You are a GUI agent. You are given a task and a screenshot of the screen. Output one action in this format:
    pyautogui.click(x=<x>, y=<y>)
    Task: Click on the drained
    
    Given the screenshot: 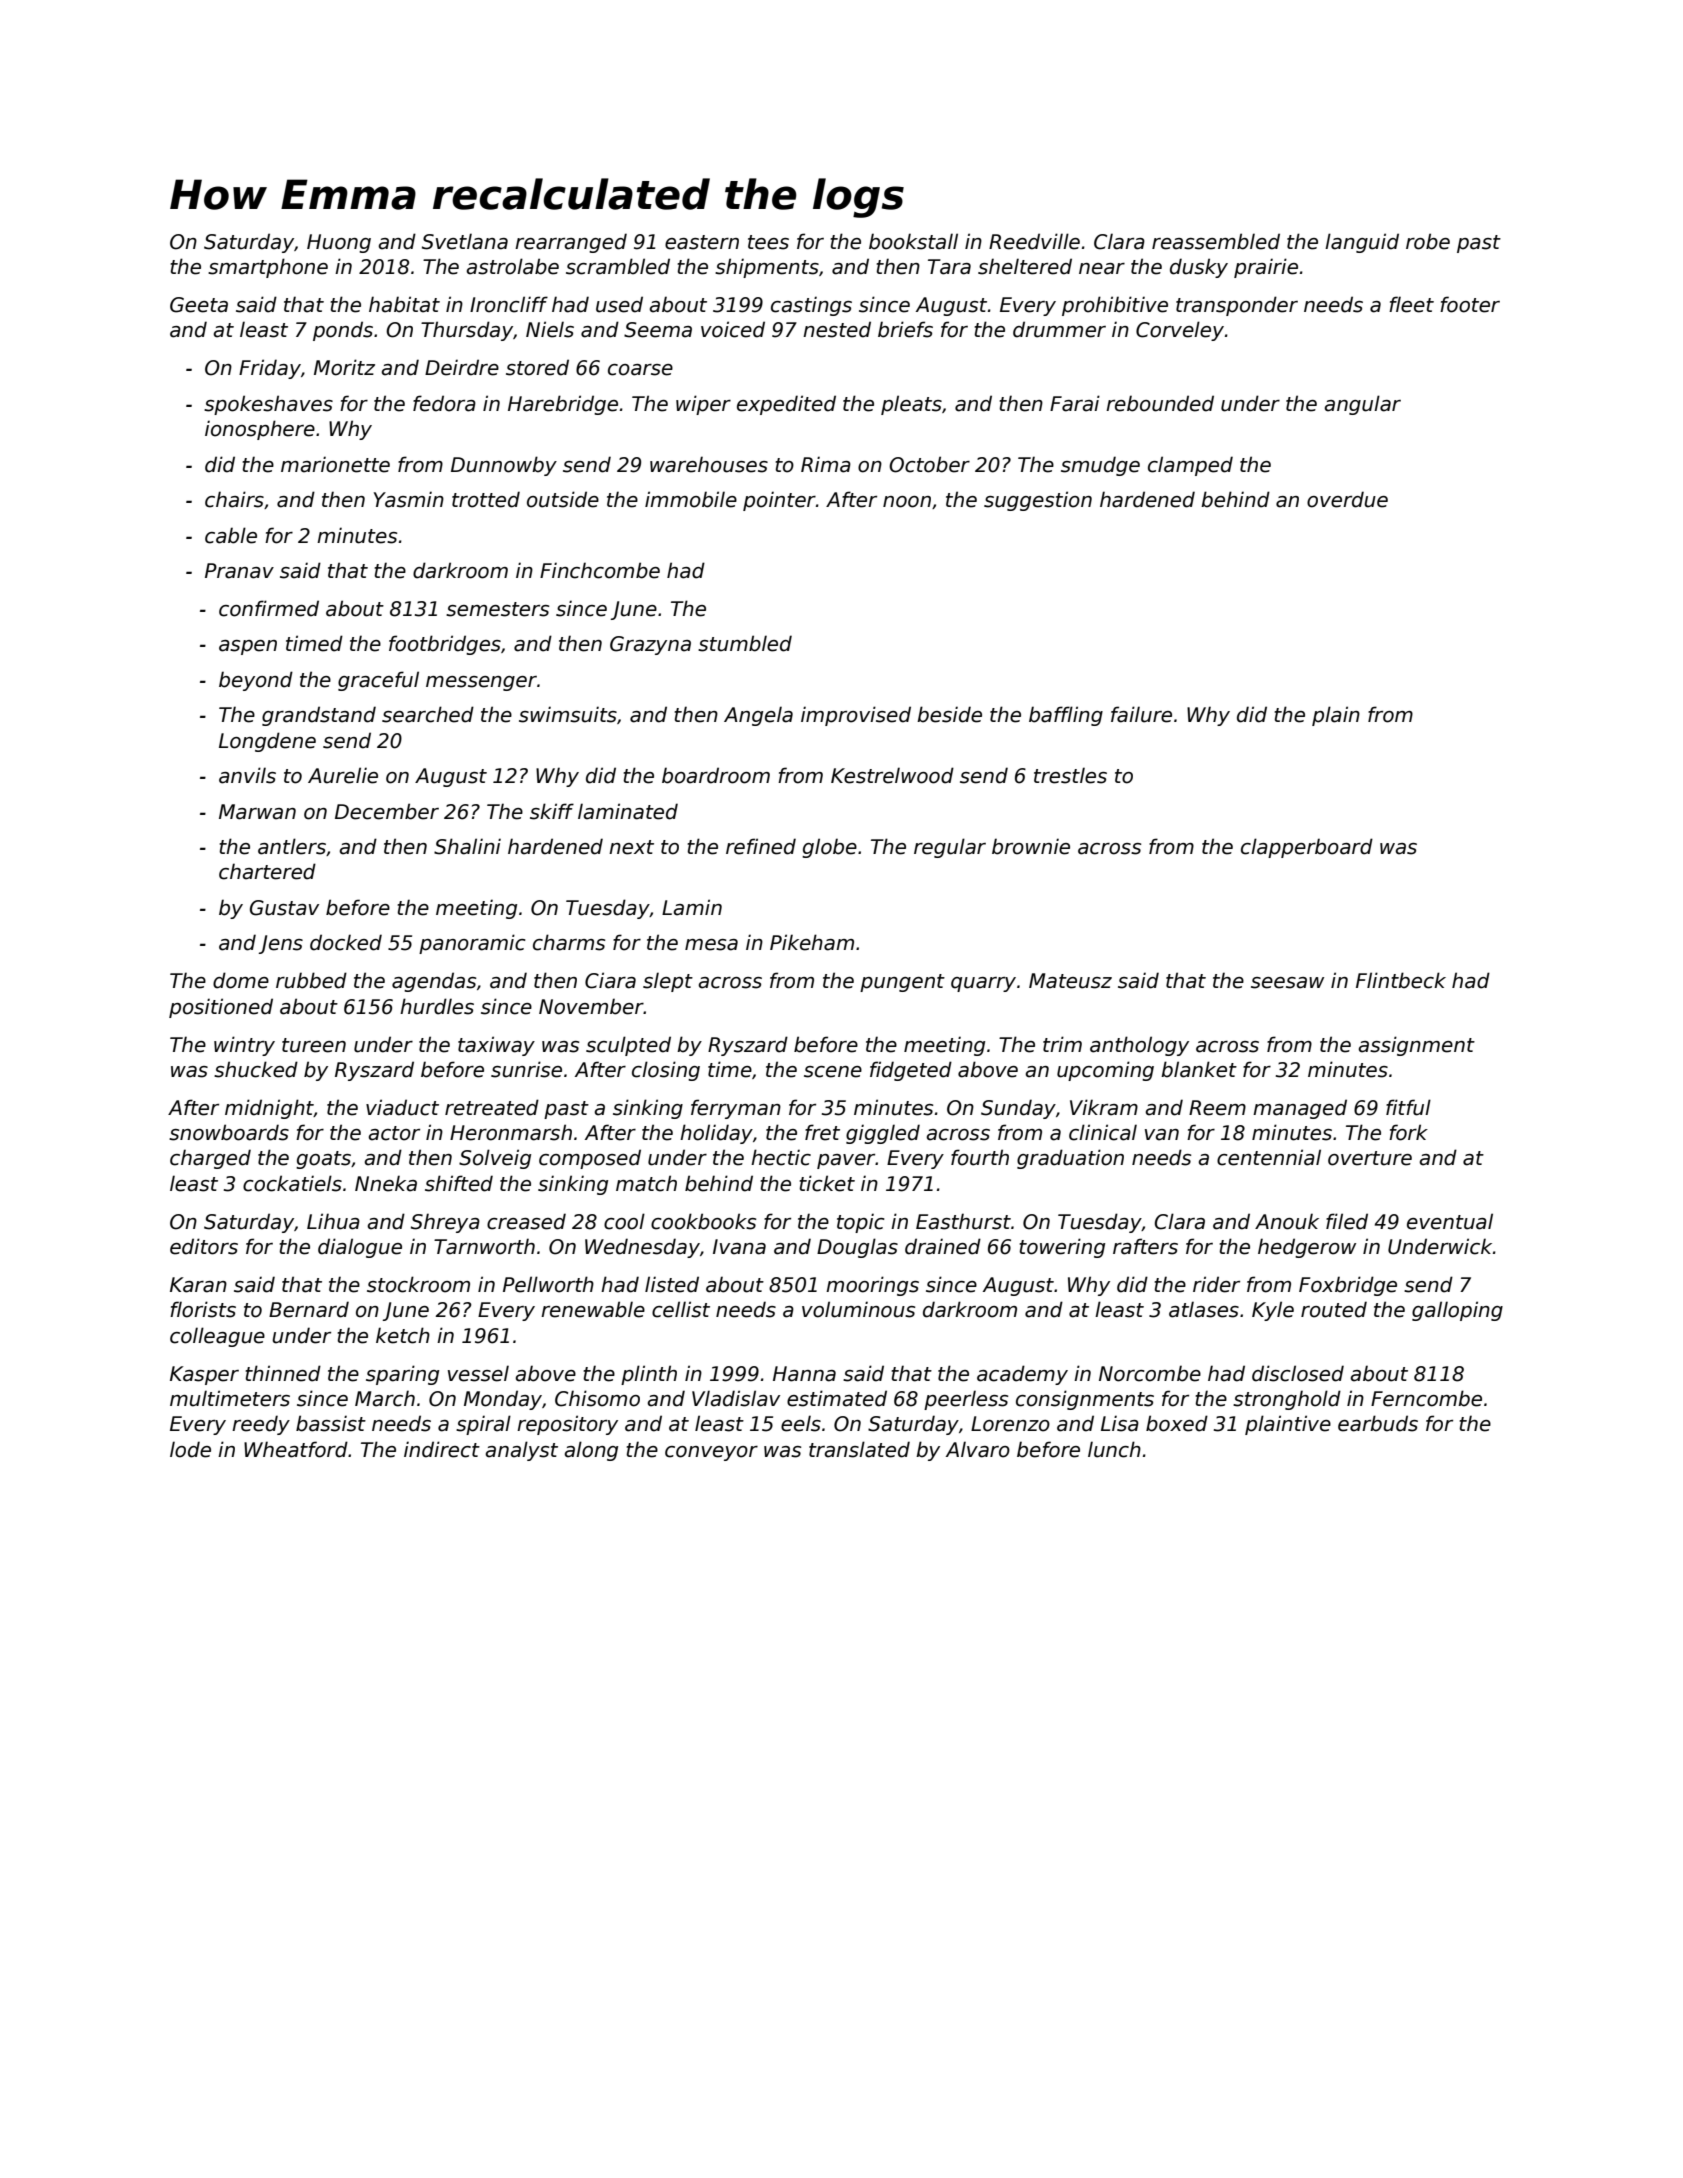 What is the action you would take?
    pyautogui.click(x=943, y=1246)
